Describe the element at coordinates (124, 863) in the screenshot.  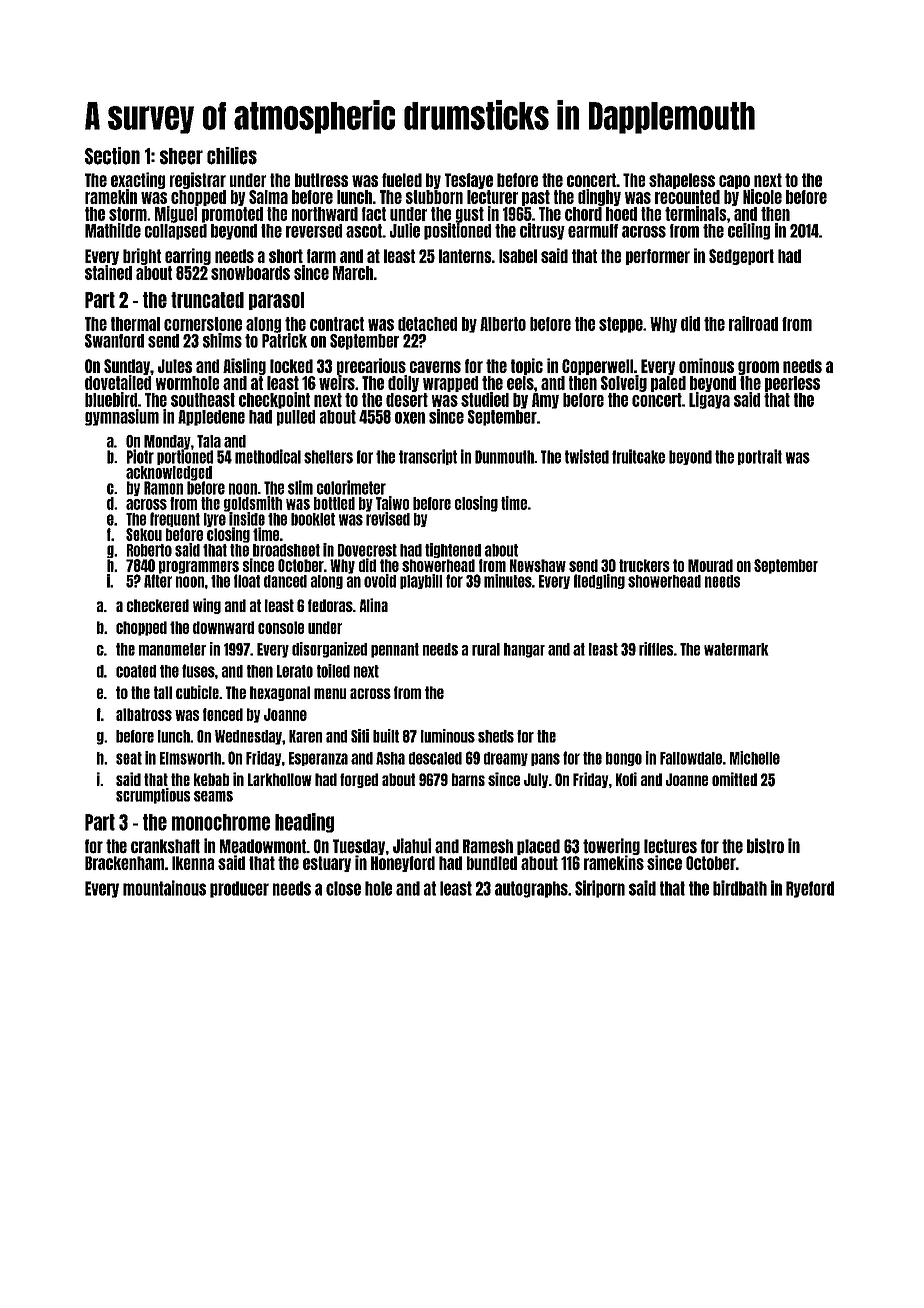
I see `Brackenham` at that location.
